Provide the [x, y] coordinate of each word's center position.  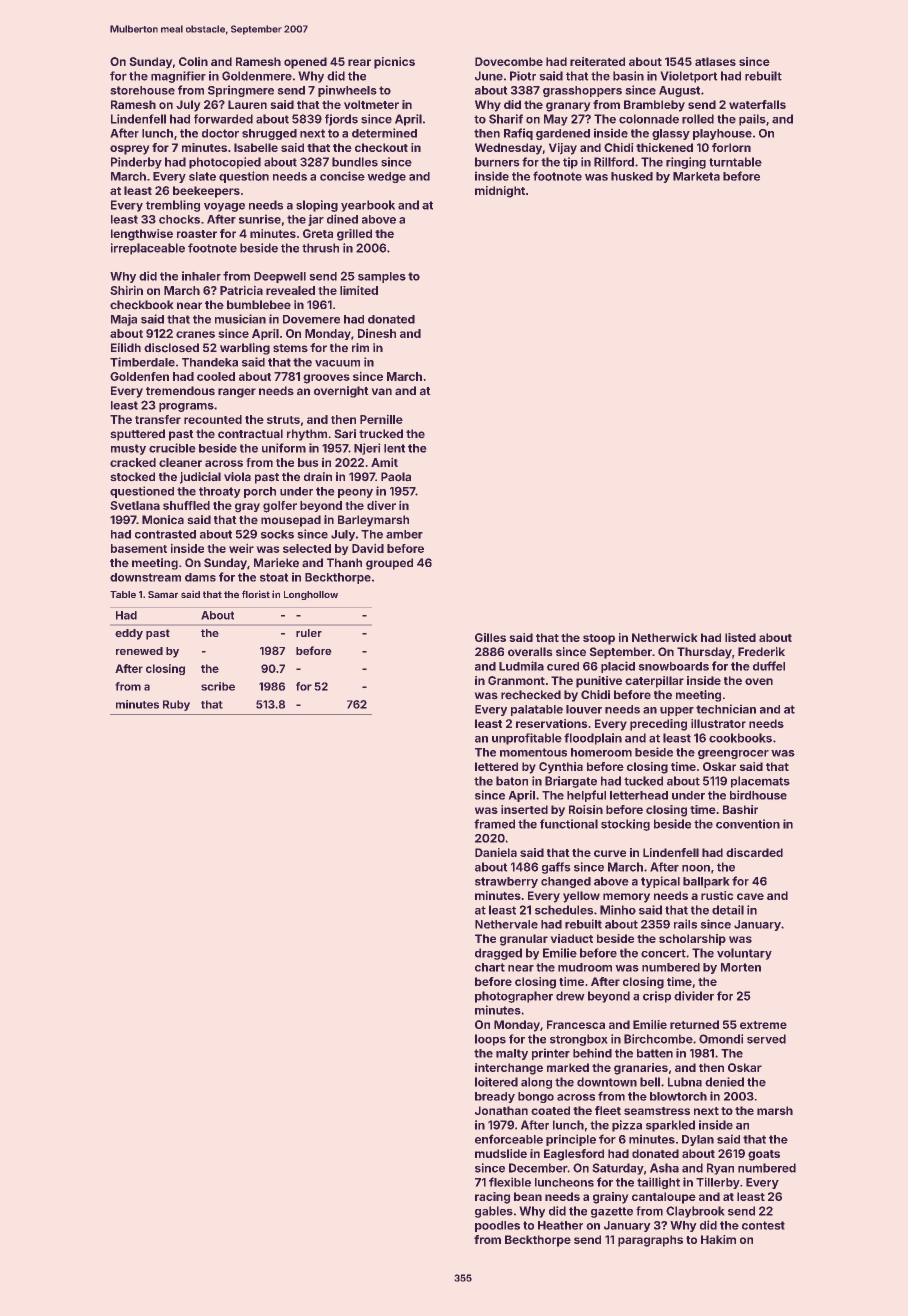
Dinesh [377, 333]
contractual [250, 434]
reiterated [597, 61]
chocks [179, 219]
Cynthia [561, 768]
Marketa [696, 176]
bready [495, 1097]
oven [759, 681]
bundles [355, 162]
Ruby [176, 705]
